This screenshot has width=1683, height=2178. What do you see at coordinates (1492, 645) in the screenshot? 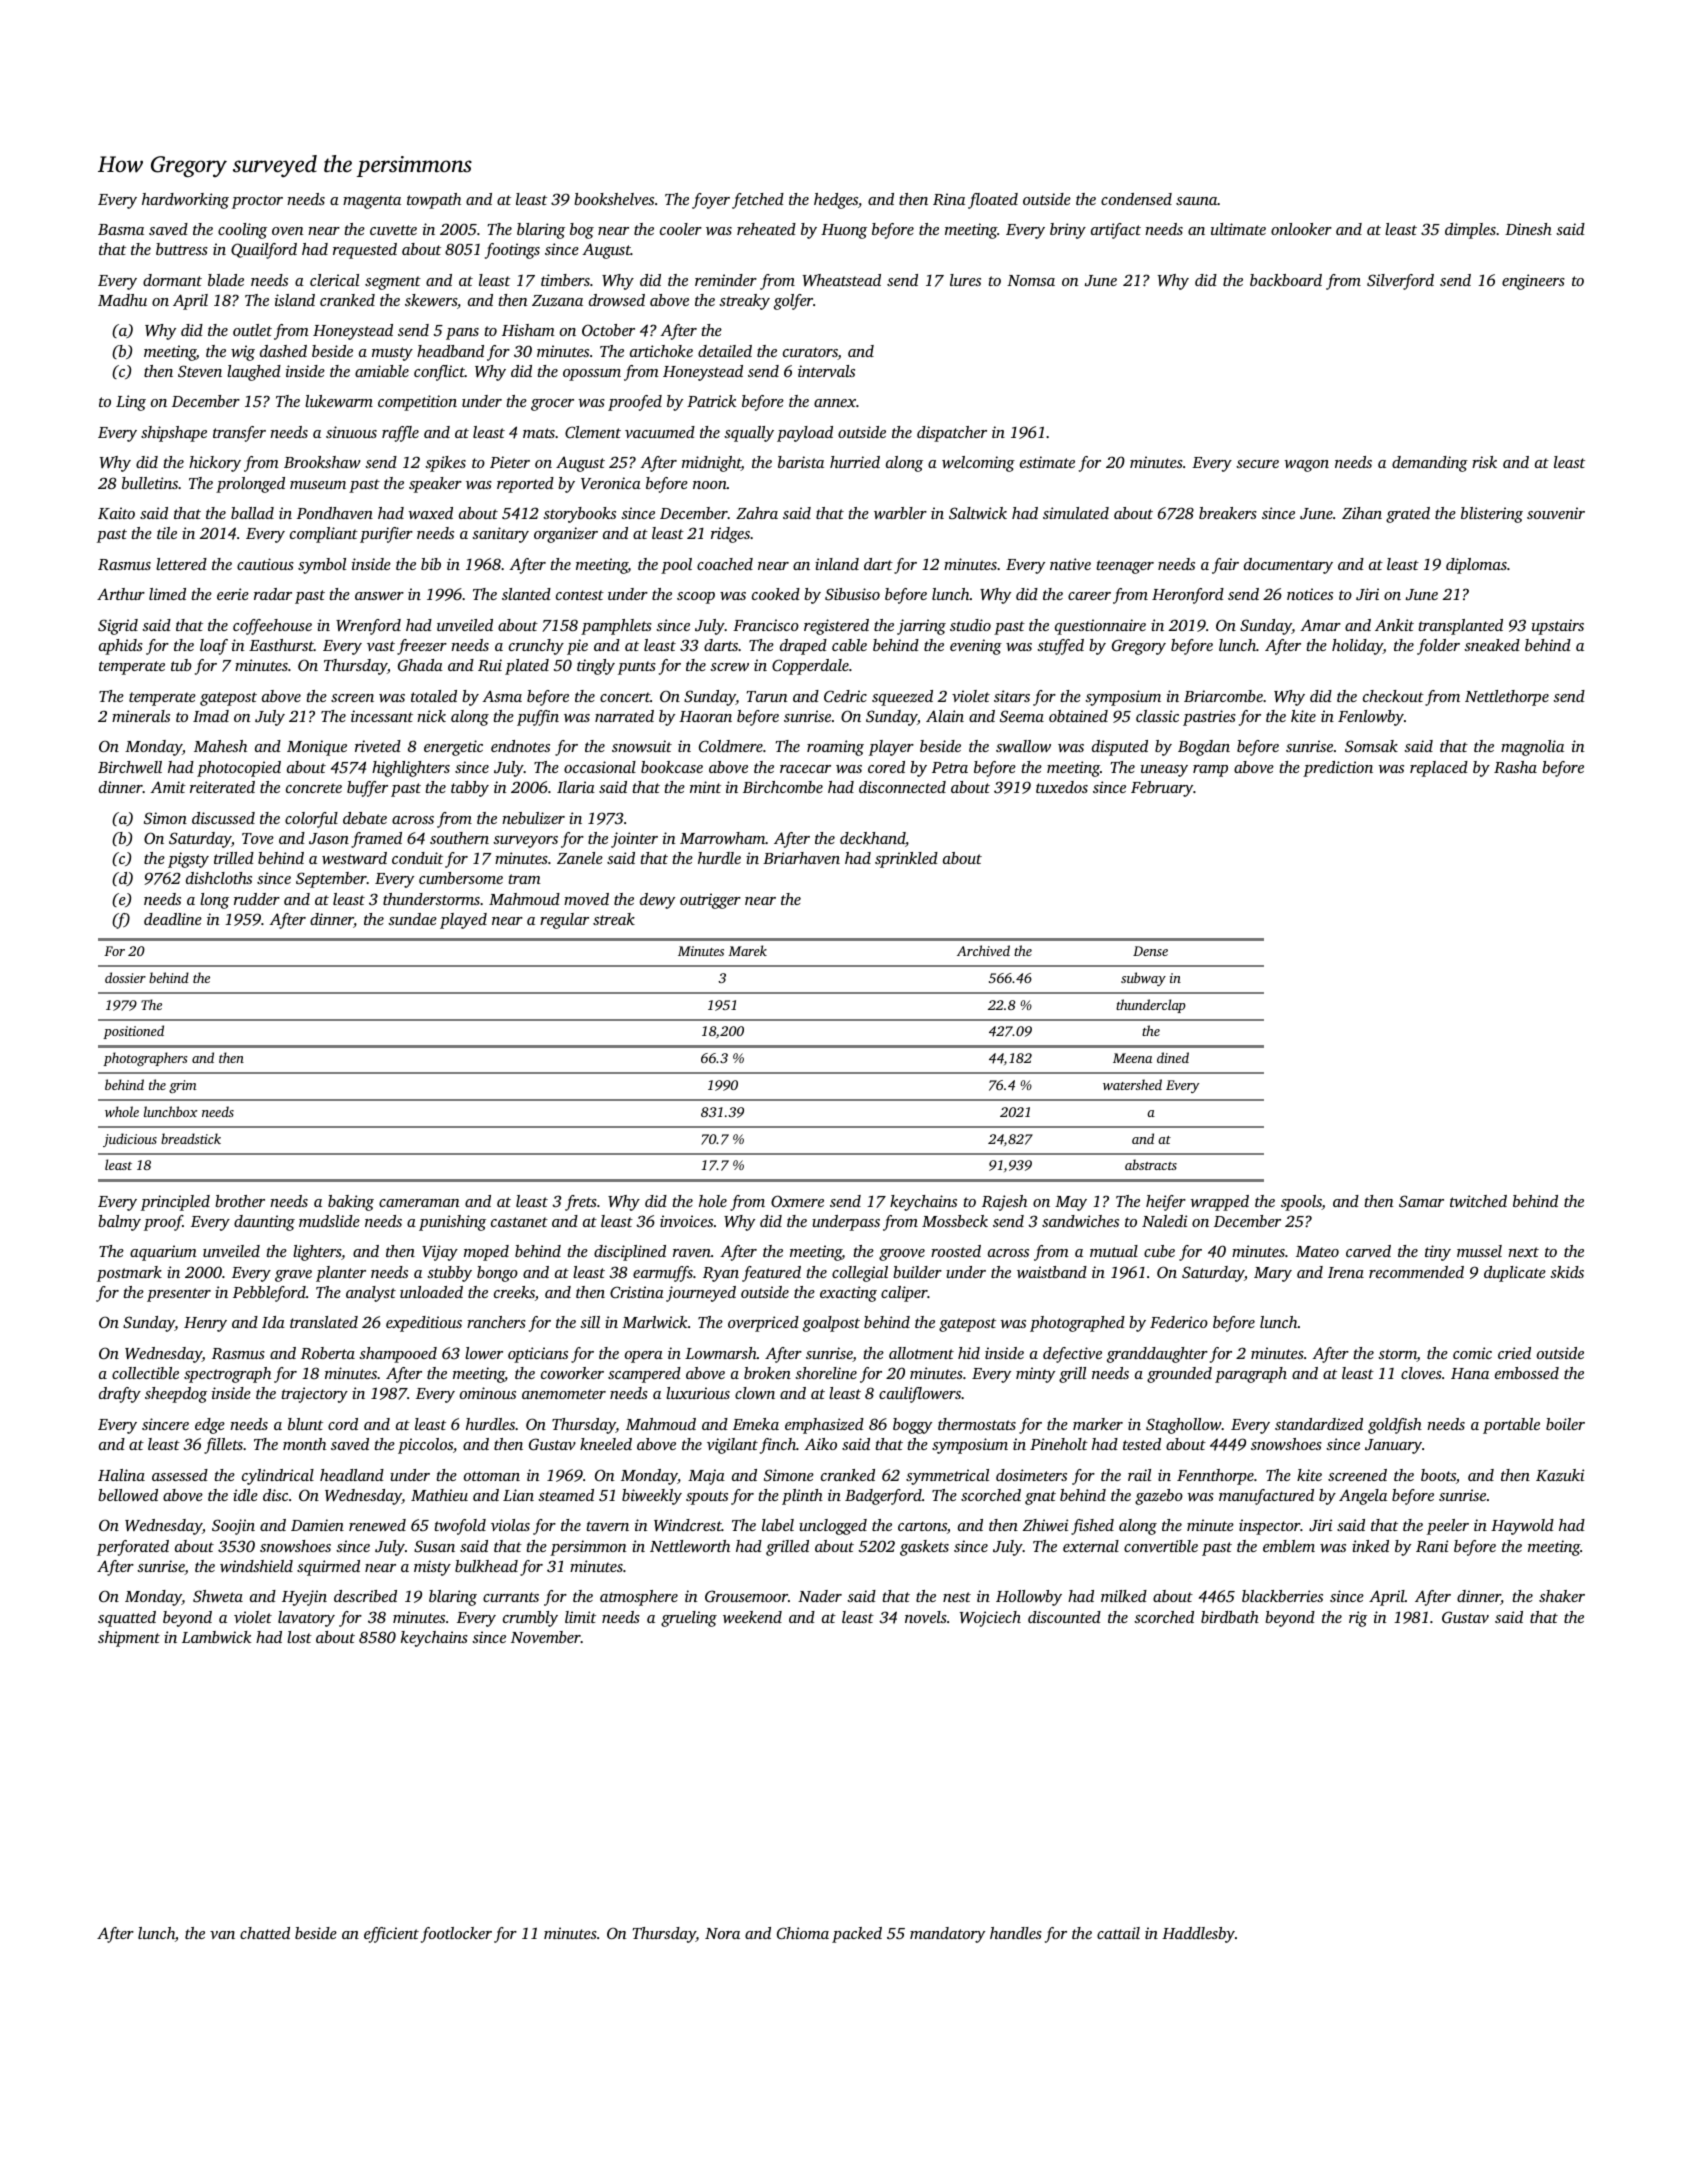
I see `sneaked` at bounding box center [1492, 645].
